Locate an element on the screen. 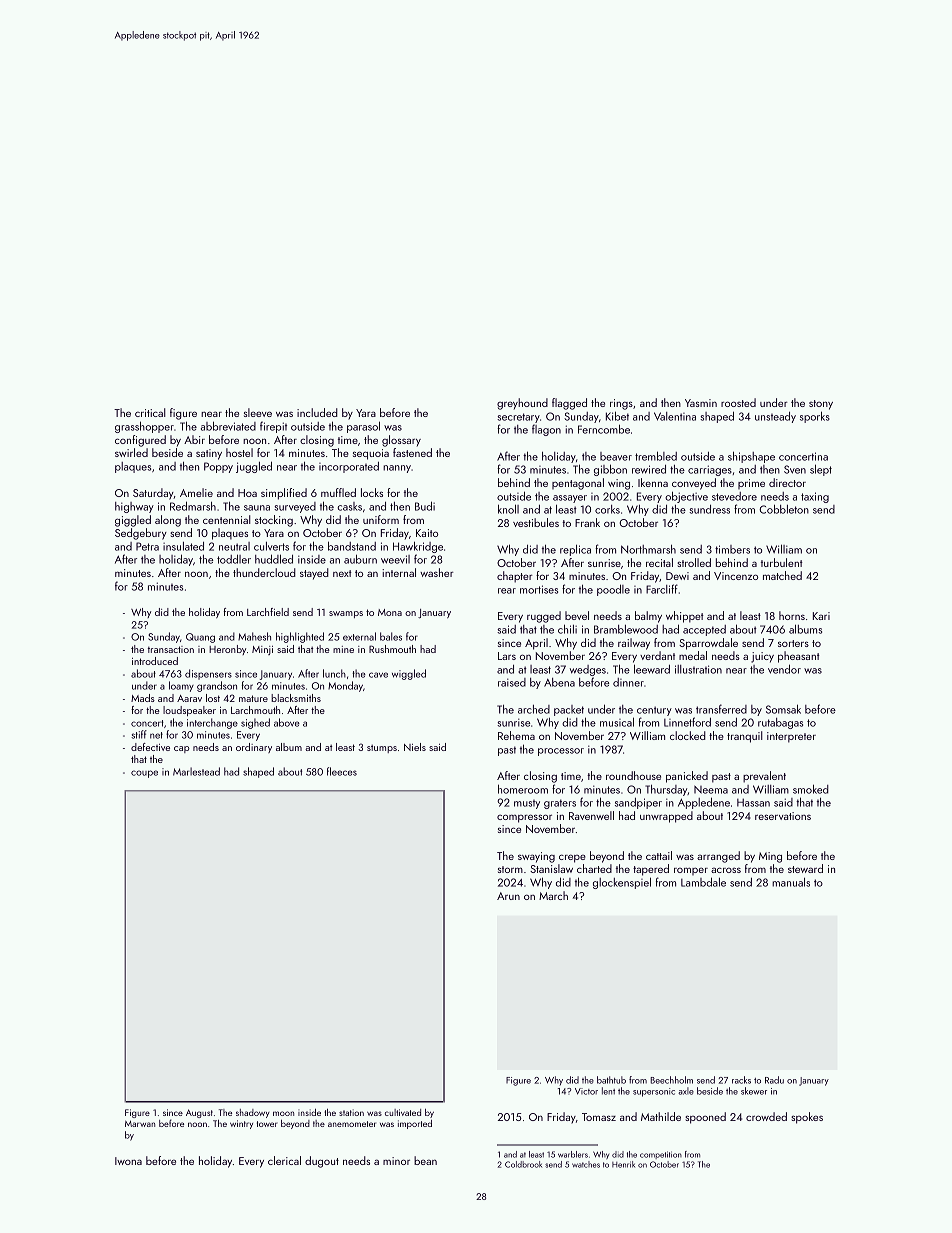  roosted is located at coordinates (738, 402).
